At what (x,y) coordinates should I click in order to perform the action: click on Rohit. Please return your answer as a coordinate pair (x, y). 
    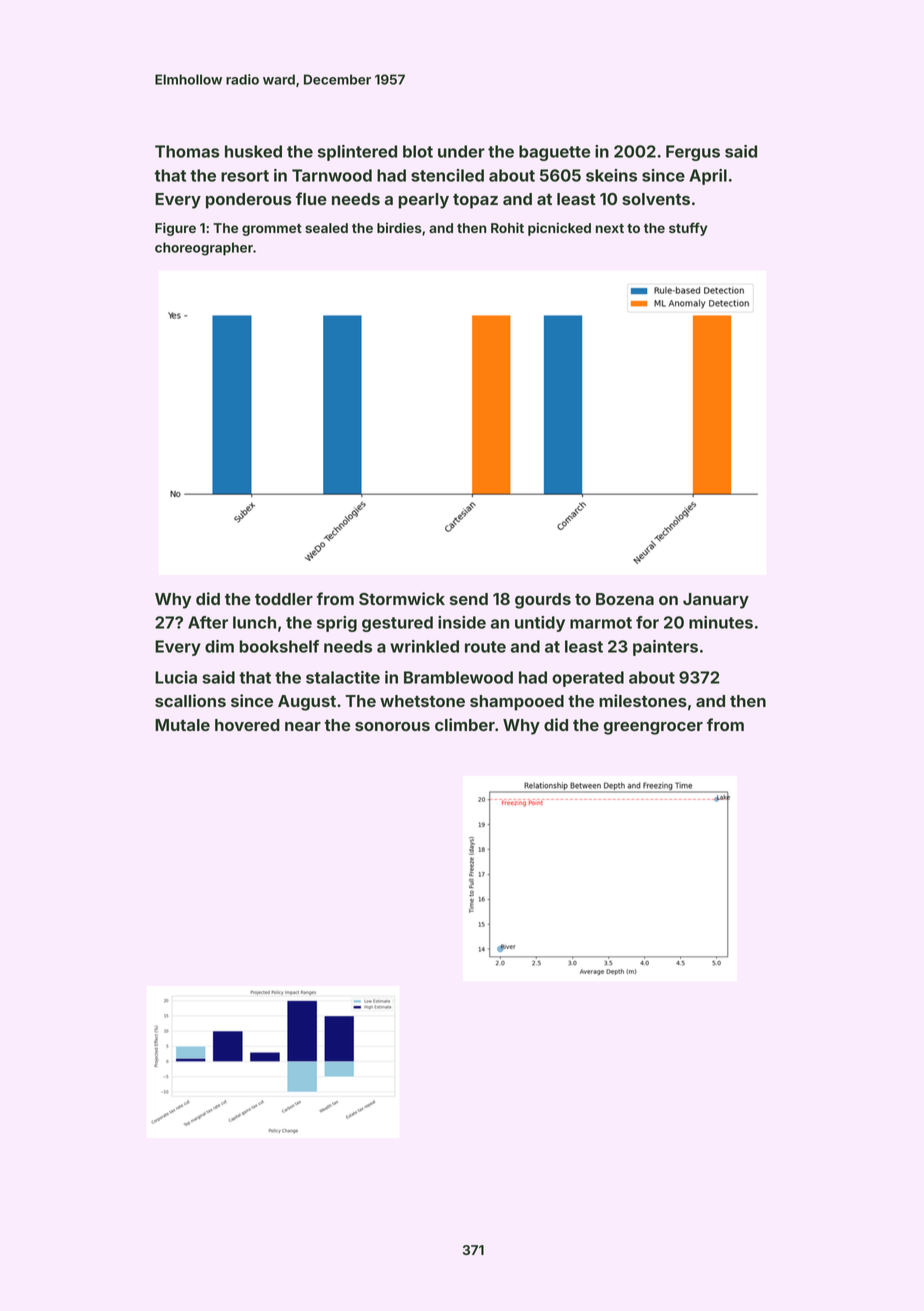
    Looking at the image, I should click on (507, 227).
